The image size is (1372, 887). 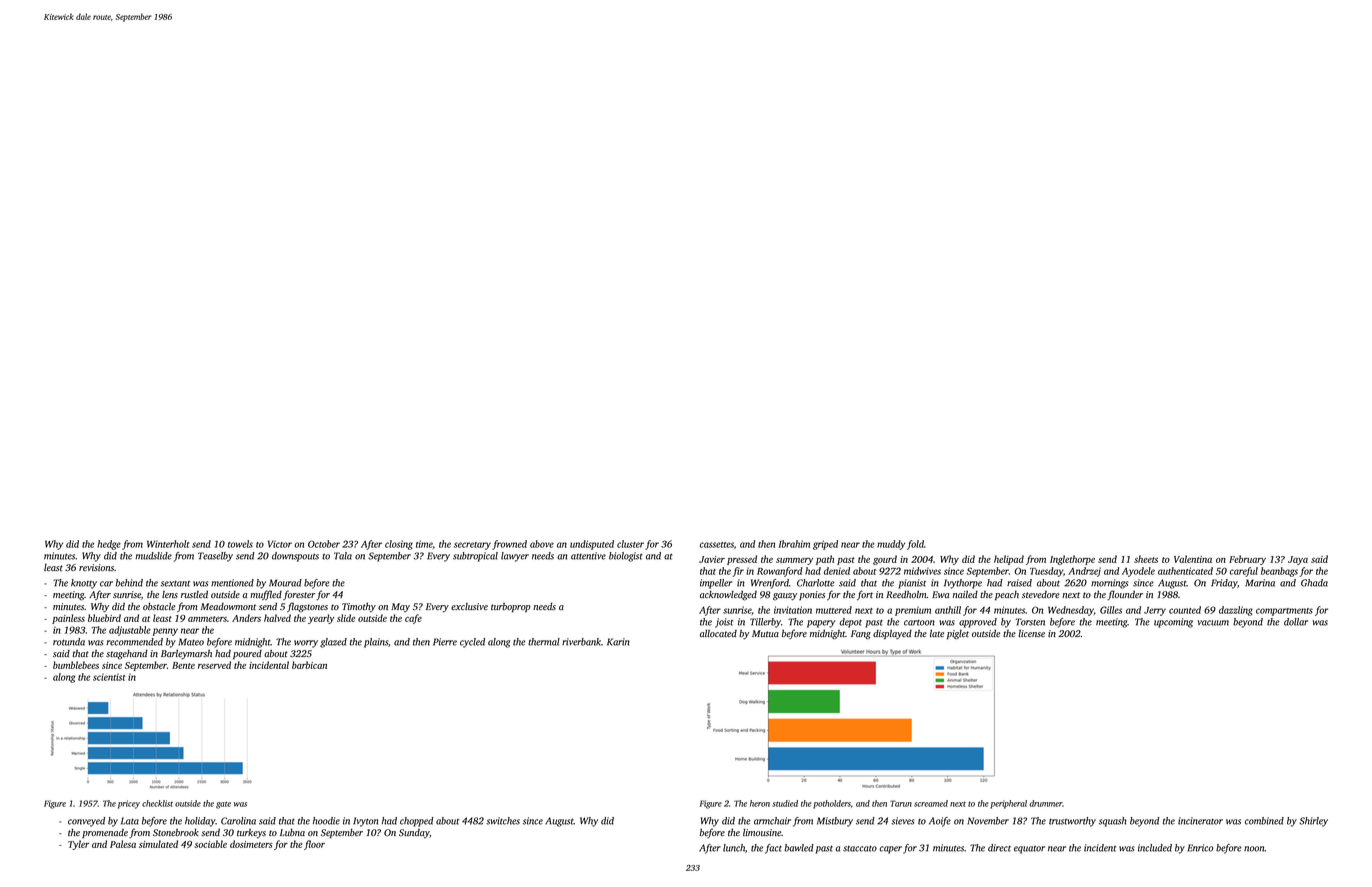 What do you see at coordinates (1046, 803) in the screenshot?
I see `drummer` at bounding box center [1046, 803].
